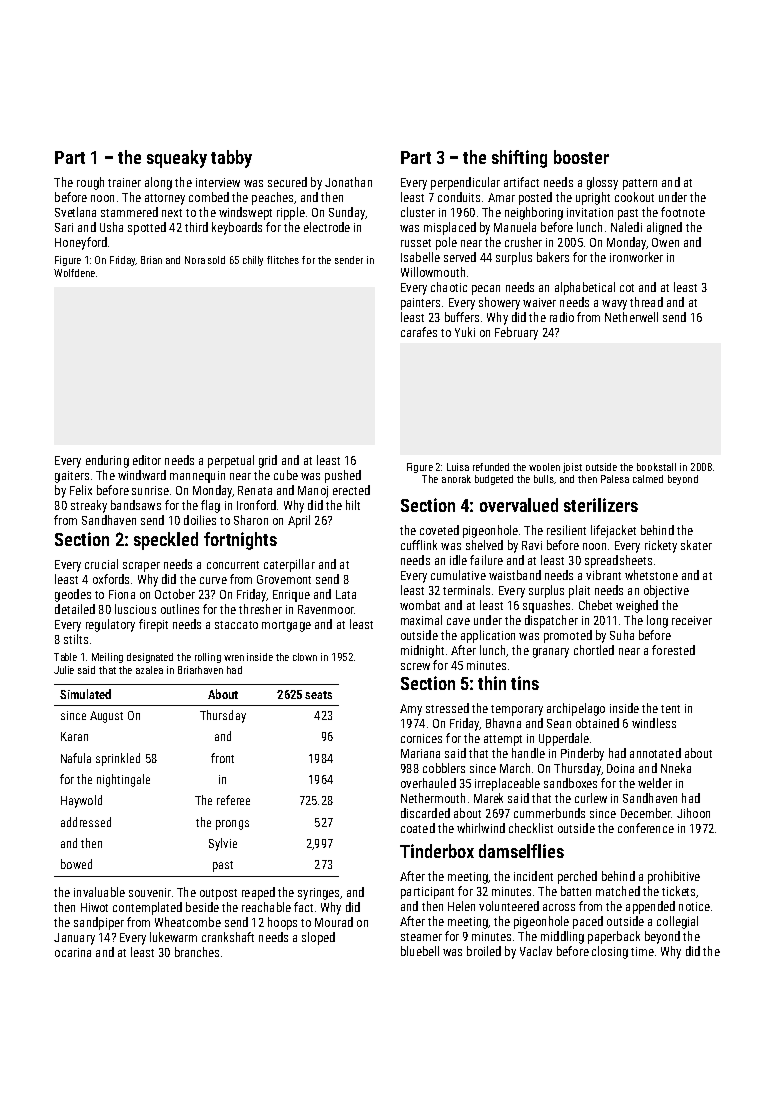 The height and width of the document is (1099, 775). I want to click on doilies, so click(200, 520).
